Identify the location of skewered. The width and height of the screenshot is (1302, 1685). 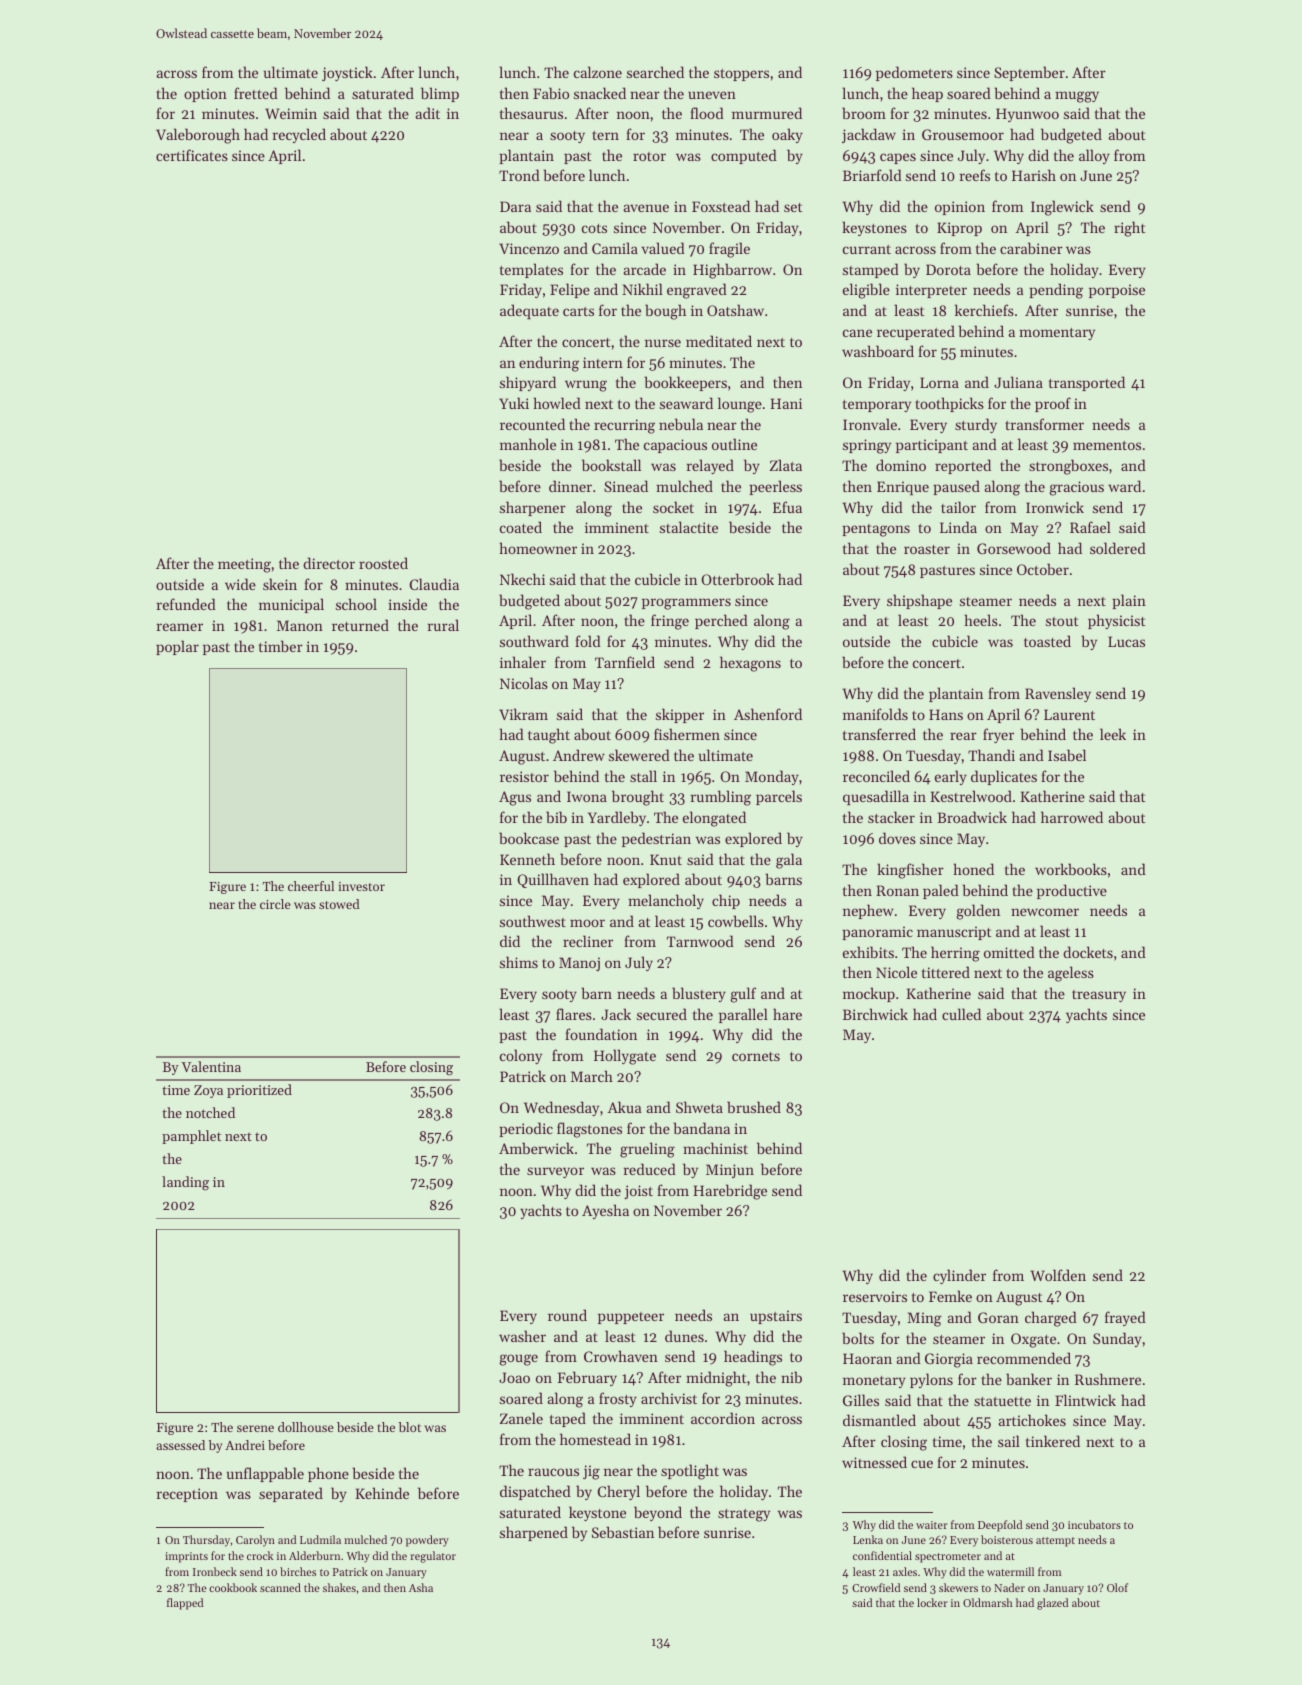
(639, 755).
